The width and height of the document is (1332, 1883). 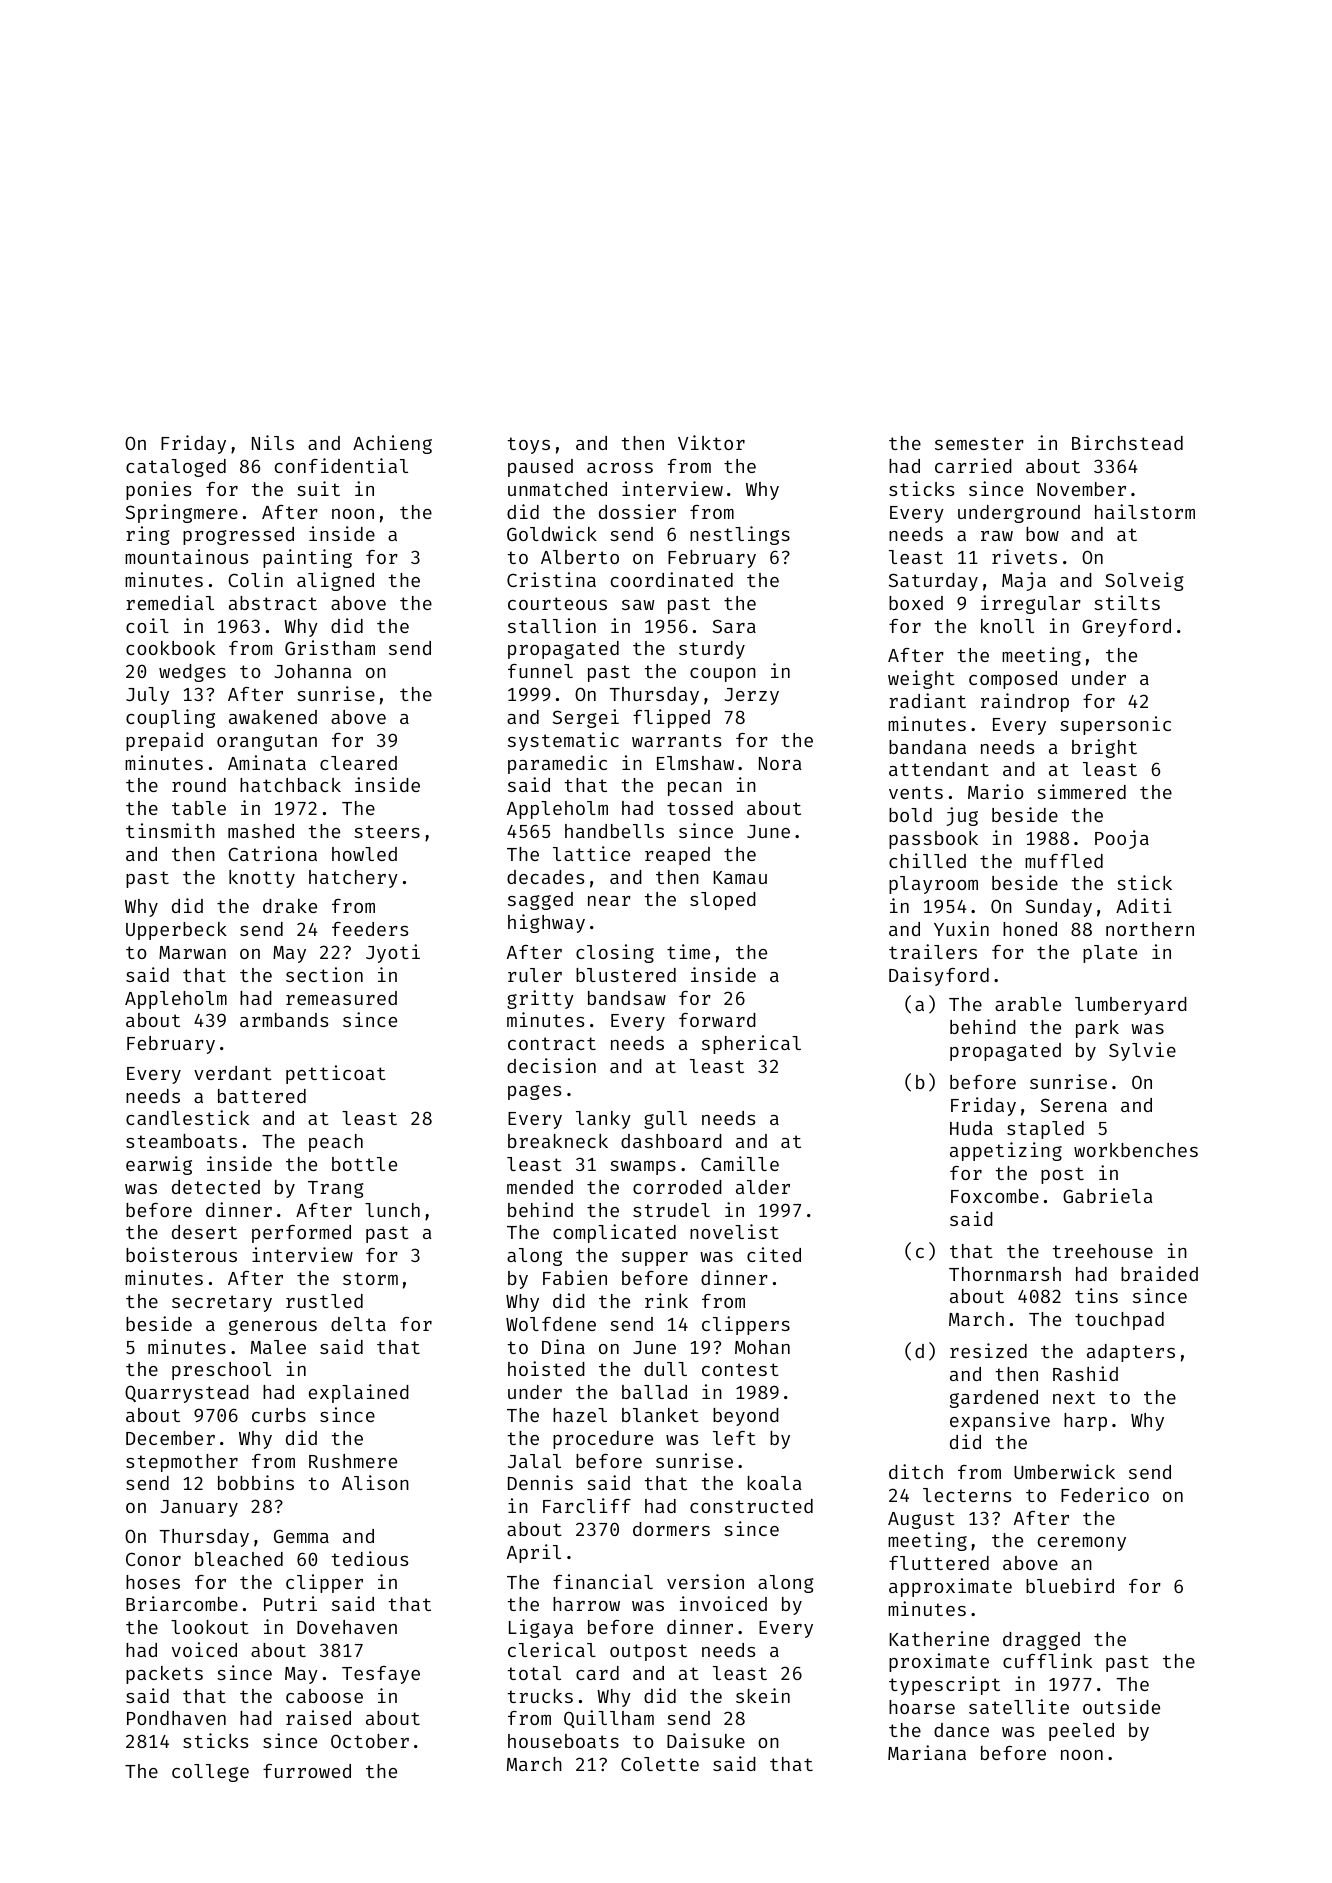 I want to click on ceremony, so click(x=1082, y=1544).
